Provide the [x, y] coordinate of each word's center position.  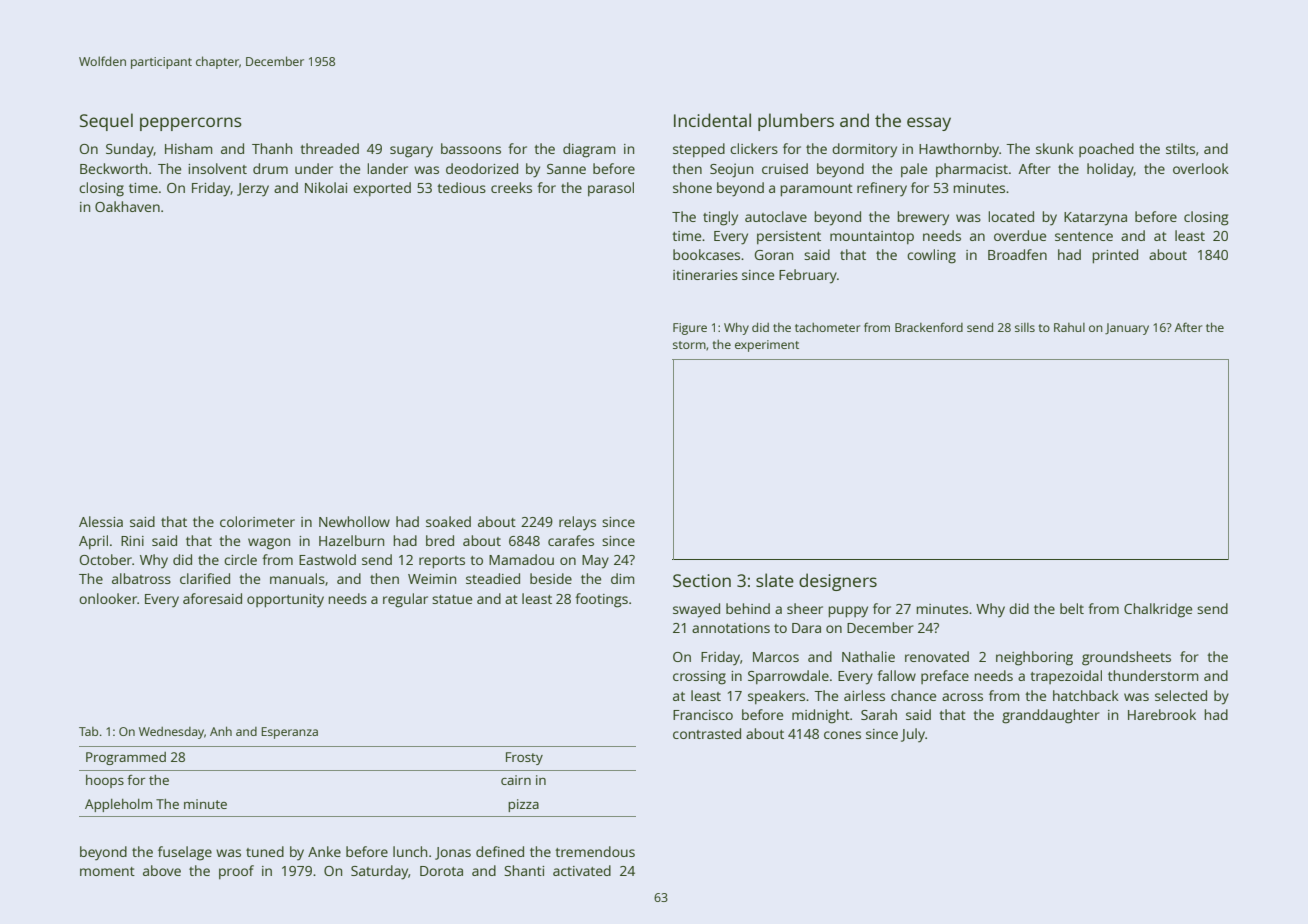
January [1127, 329]
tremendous [595, 851]
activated [582, 870]
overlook [1201, 168]
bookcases [706, 254]
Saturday [380, 872]
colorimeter [257, 521]
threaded [329, 148]
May [595, 562]
